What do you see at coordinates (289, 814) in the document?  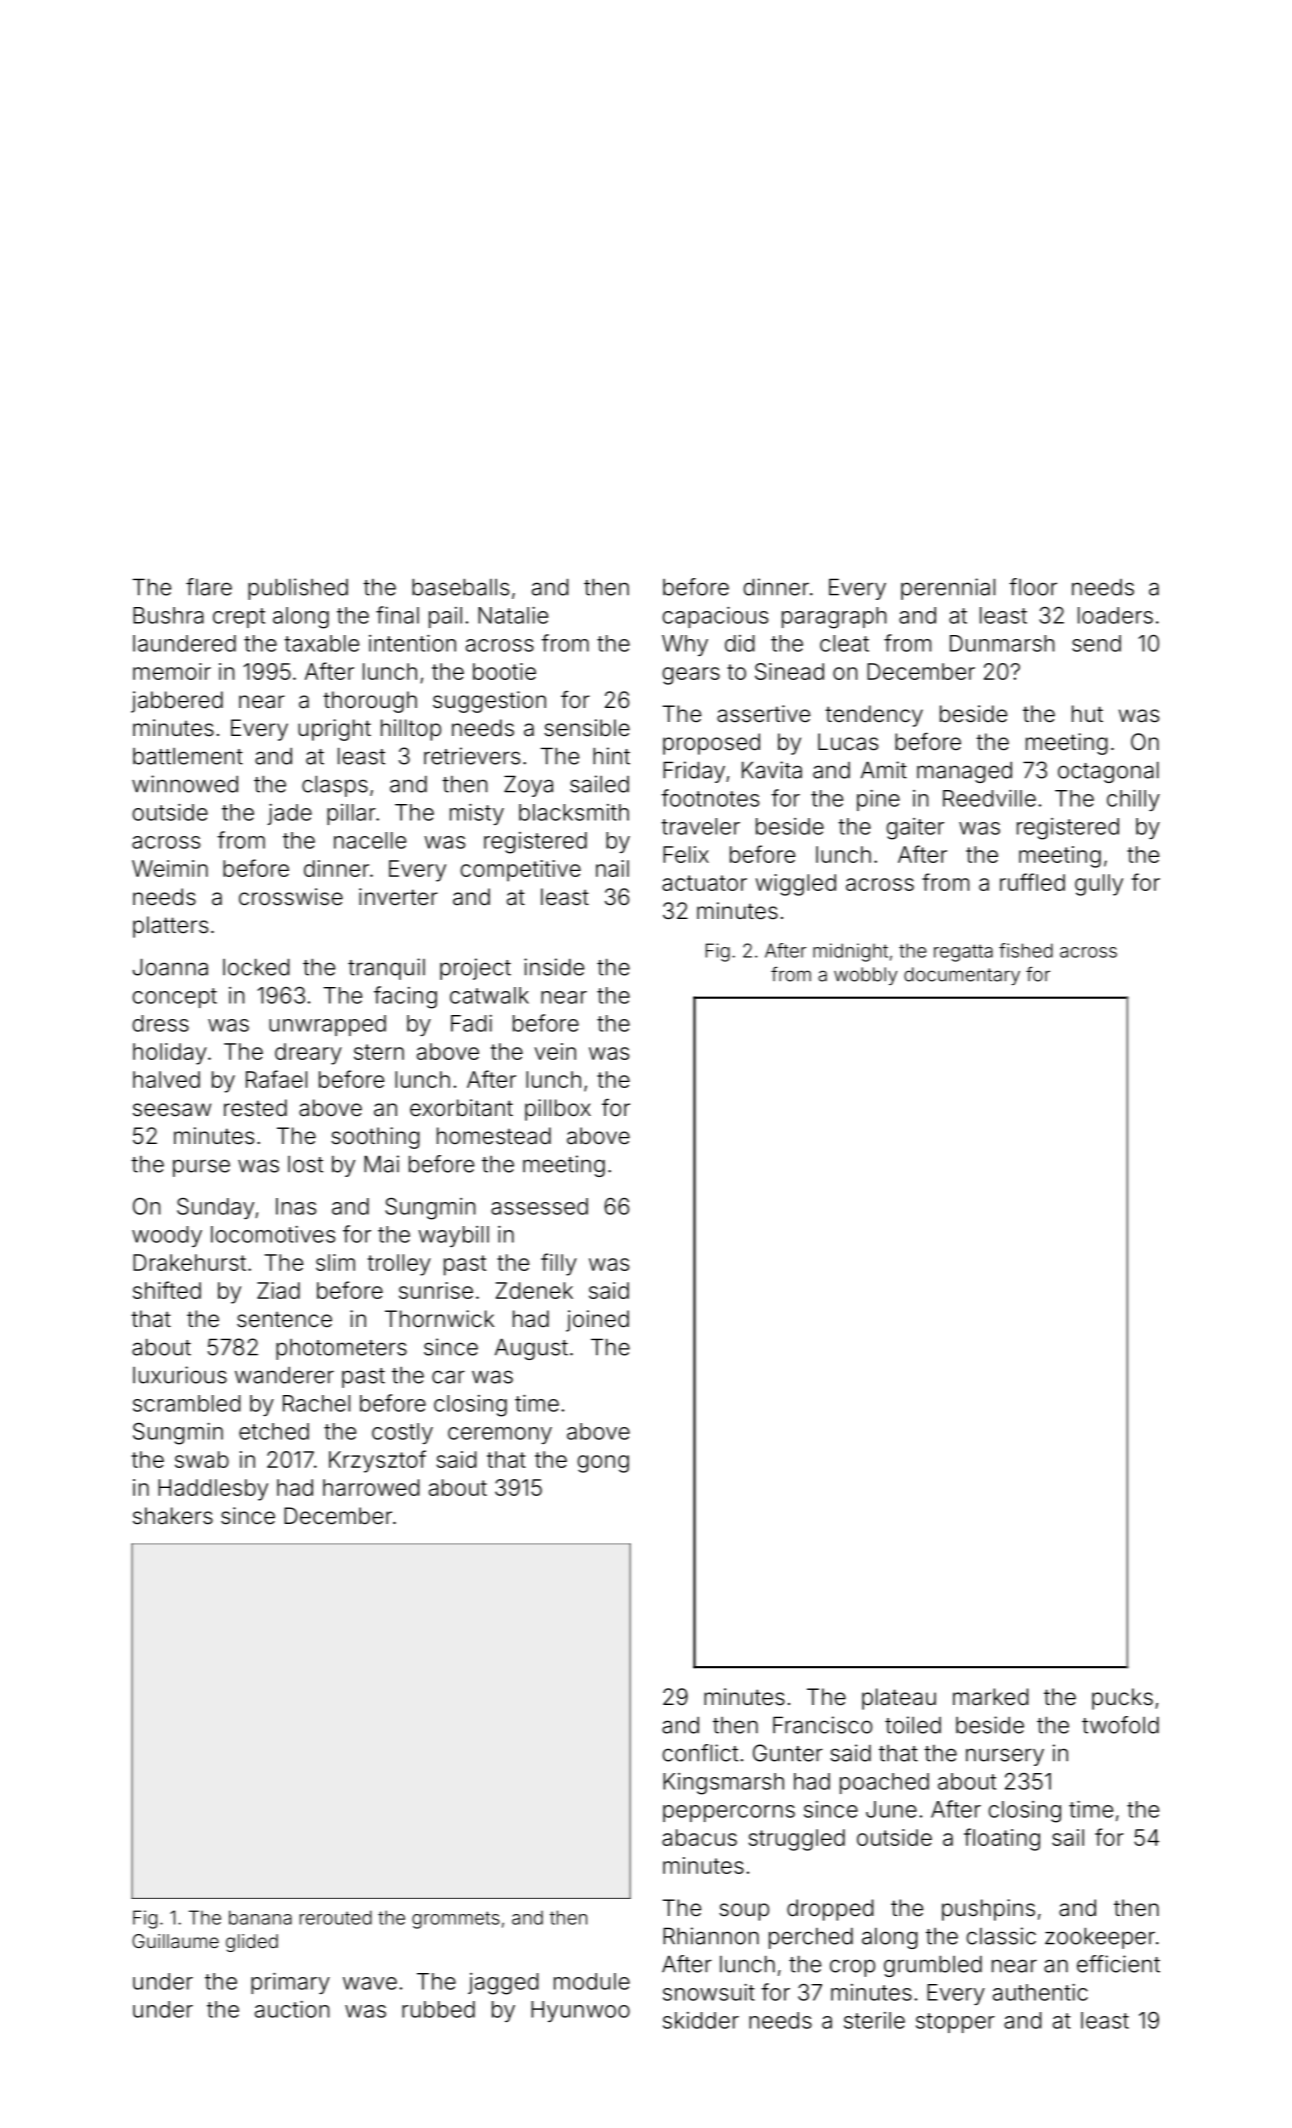 I see `jade` at bounding box center [289, 814].
